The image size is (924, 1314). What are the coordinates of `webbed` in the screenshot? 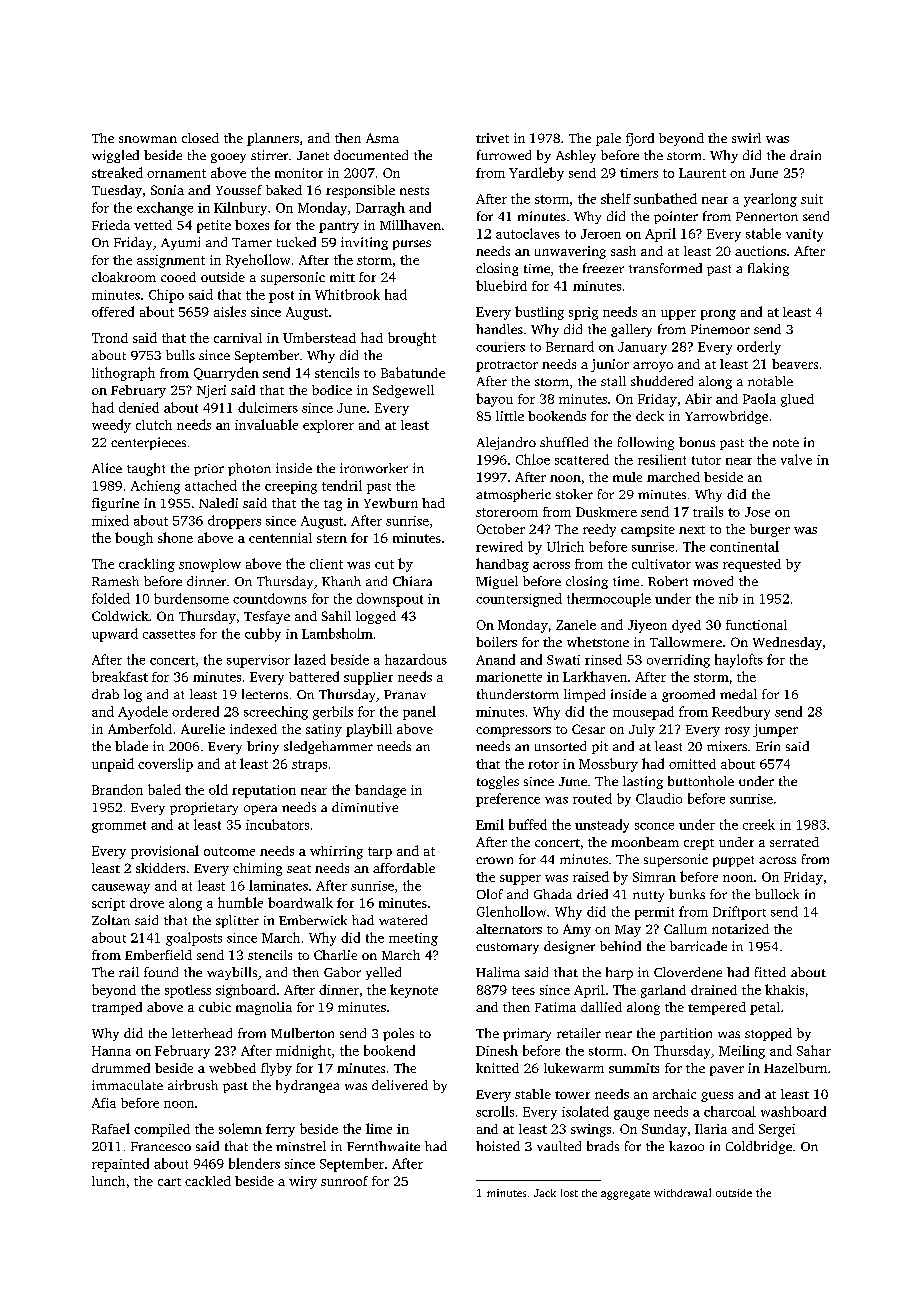 It's located at (232, 1068).
